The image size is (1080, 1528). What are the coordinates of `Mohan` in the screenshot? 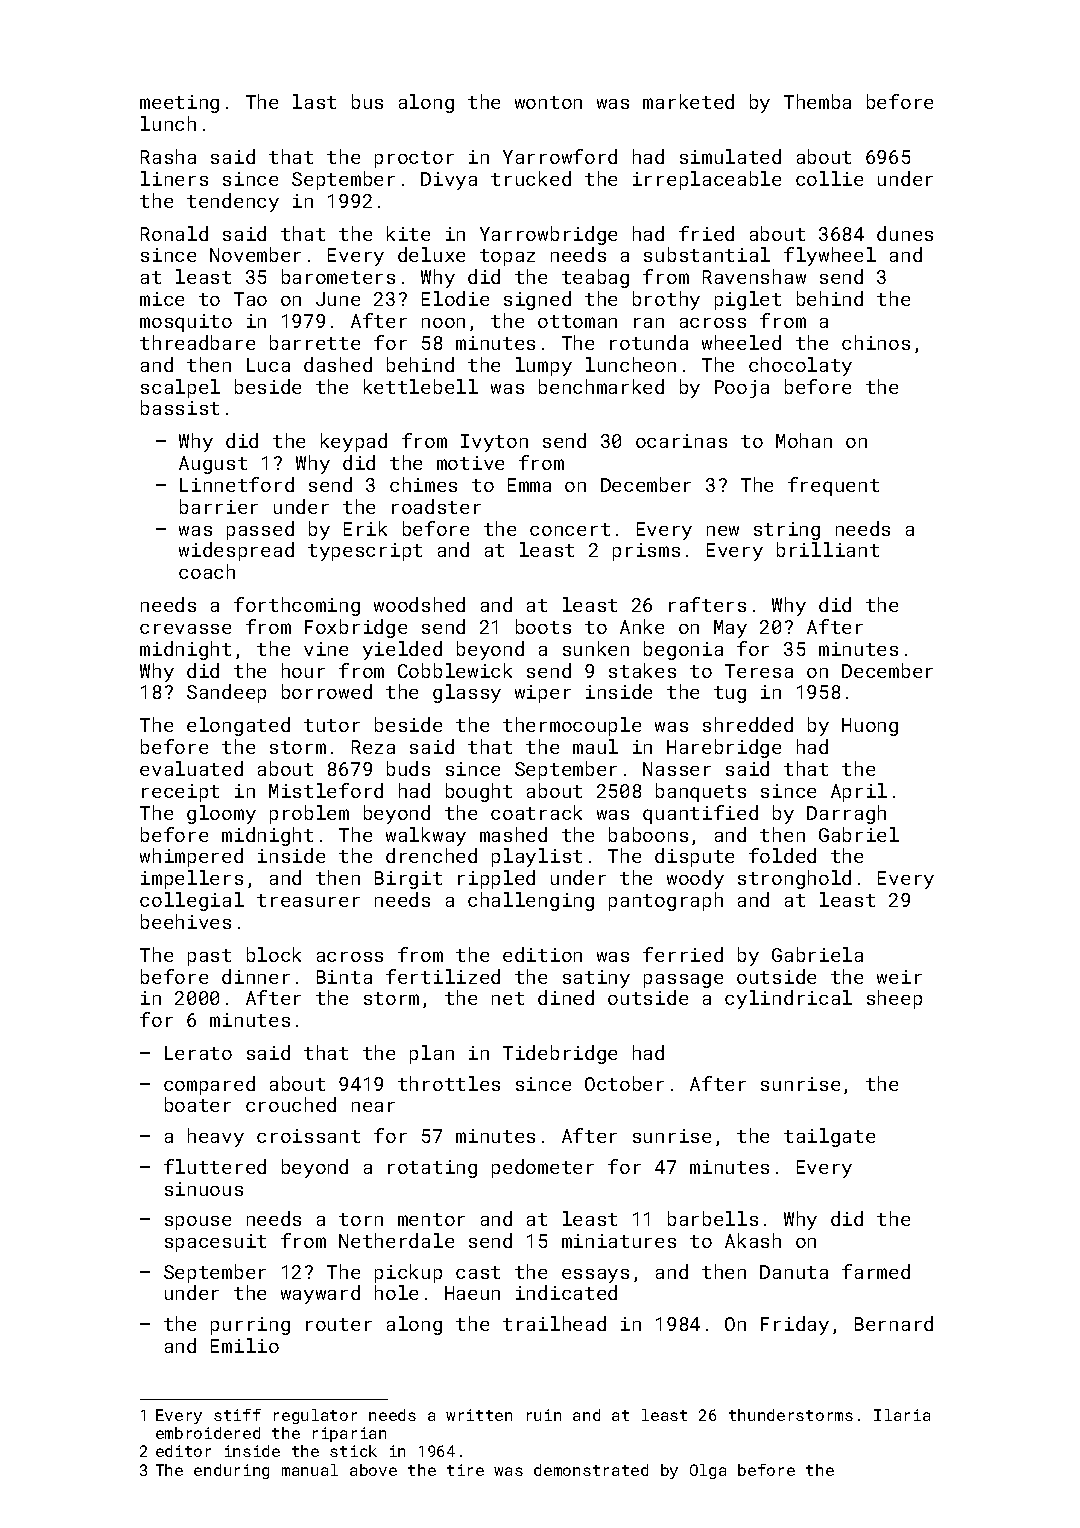 It's located at (804, 440).
